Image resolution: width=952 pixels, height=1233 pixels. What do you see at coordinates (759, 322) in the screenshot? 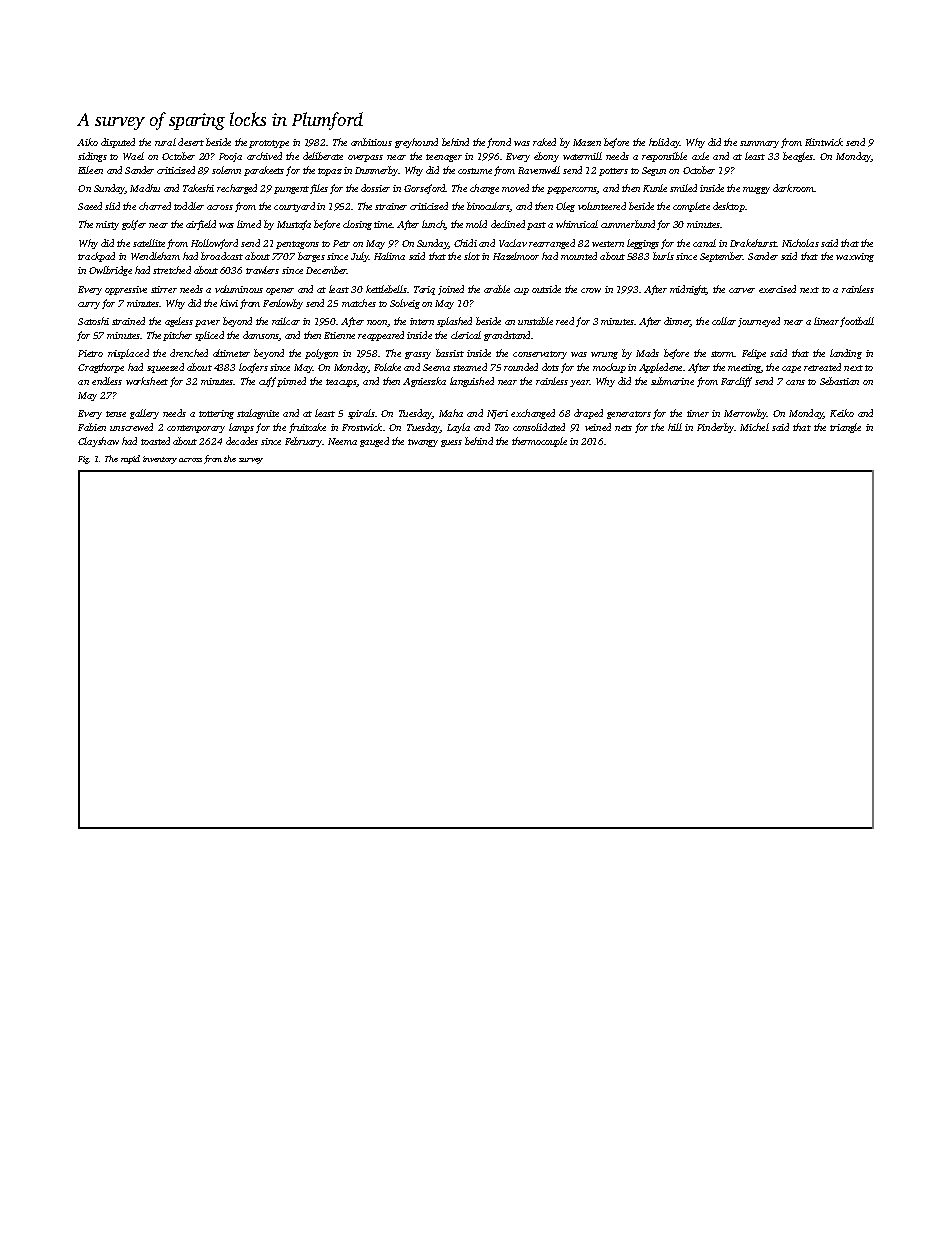
I see `journeyed` at bounding box center [759, 322].
